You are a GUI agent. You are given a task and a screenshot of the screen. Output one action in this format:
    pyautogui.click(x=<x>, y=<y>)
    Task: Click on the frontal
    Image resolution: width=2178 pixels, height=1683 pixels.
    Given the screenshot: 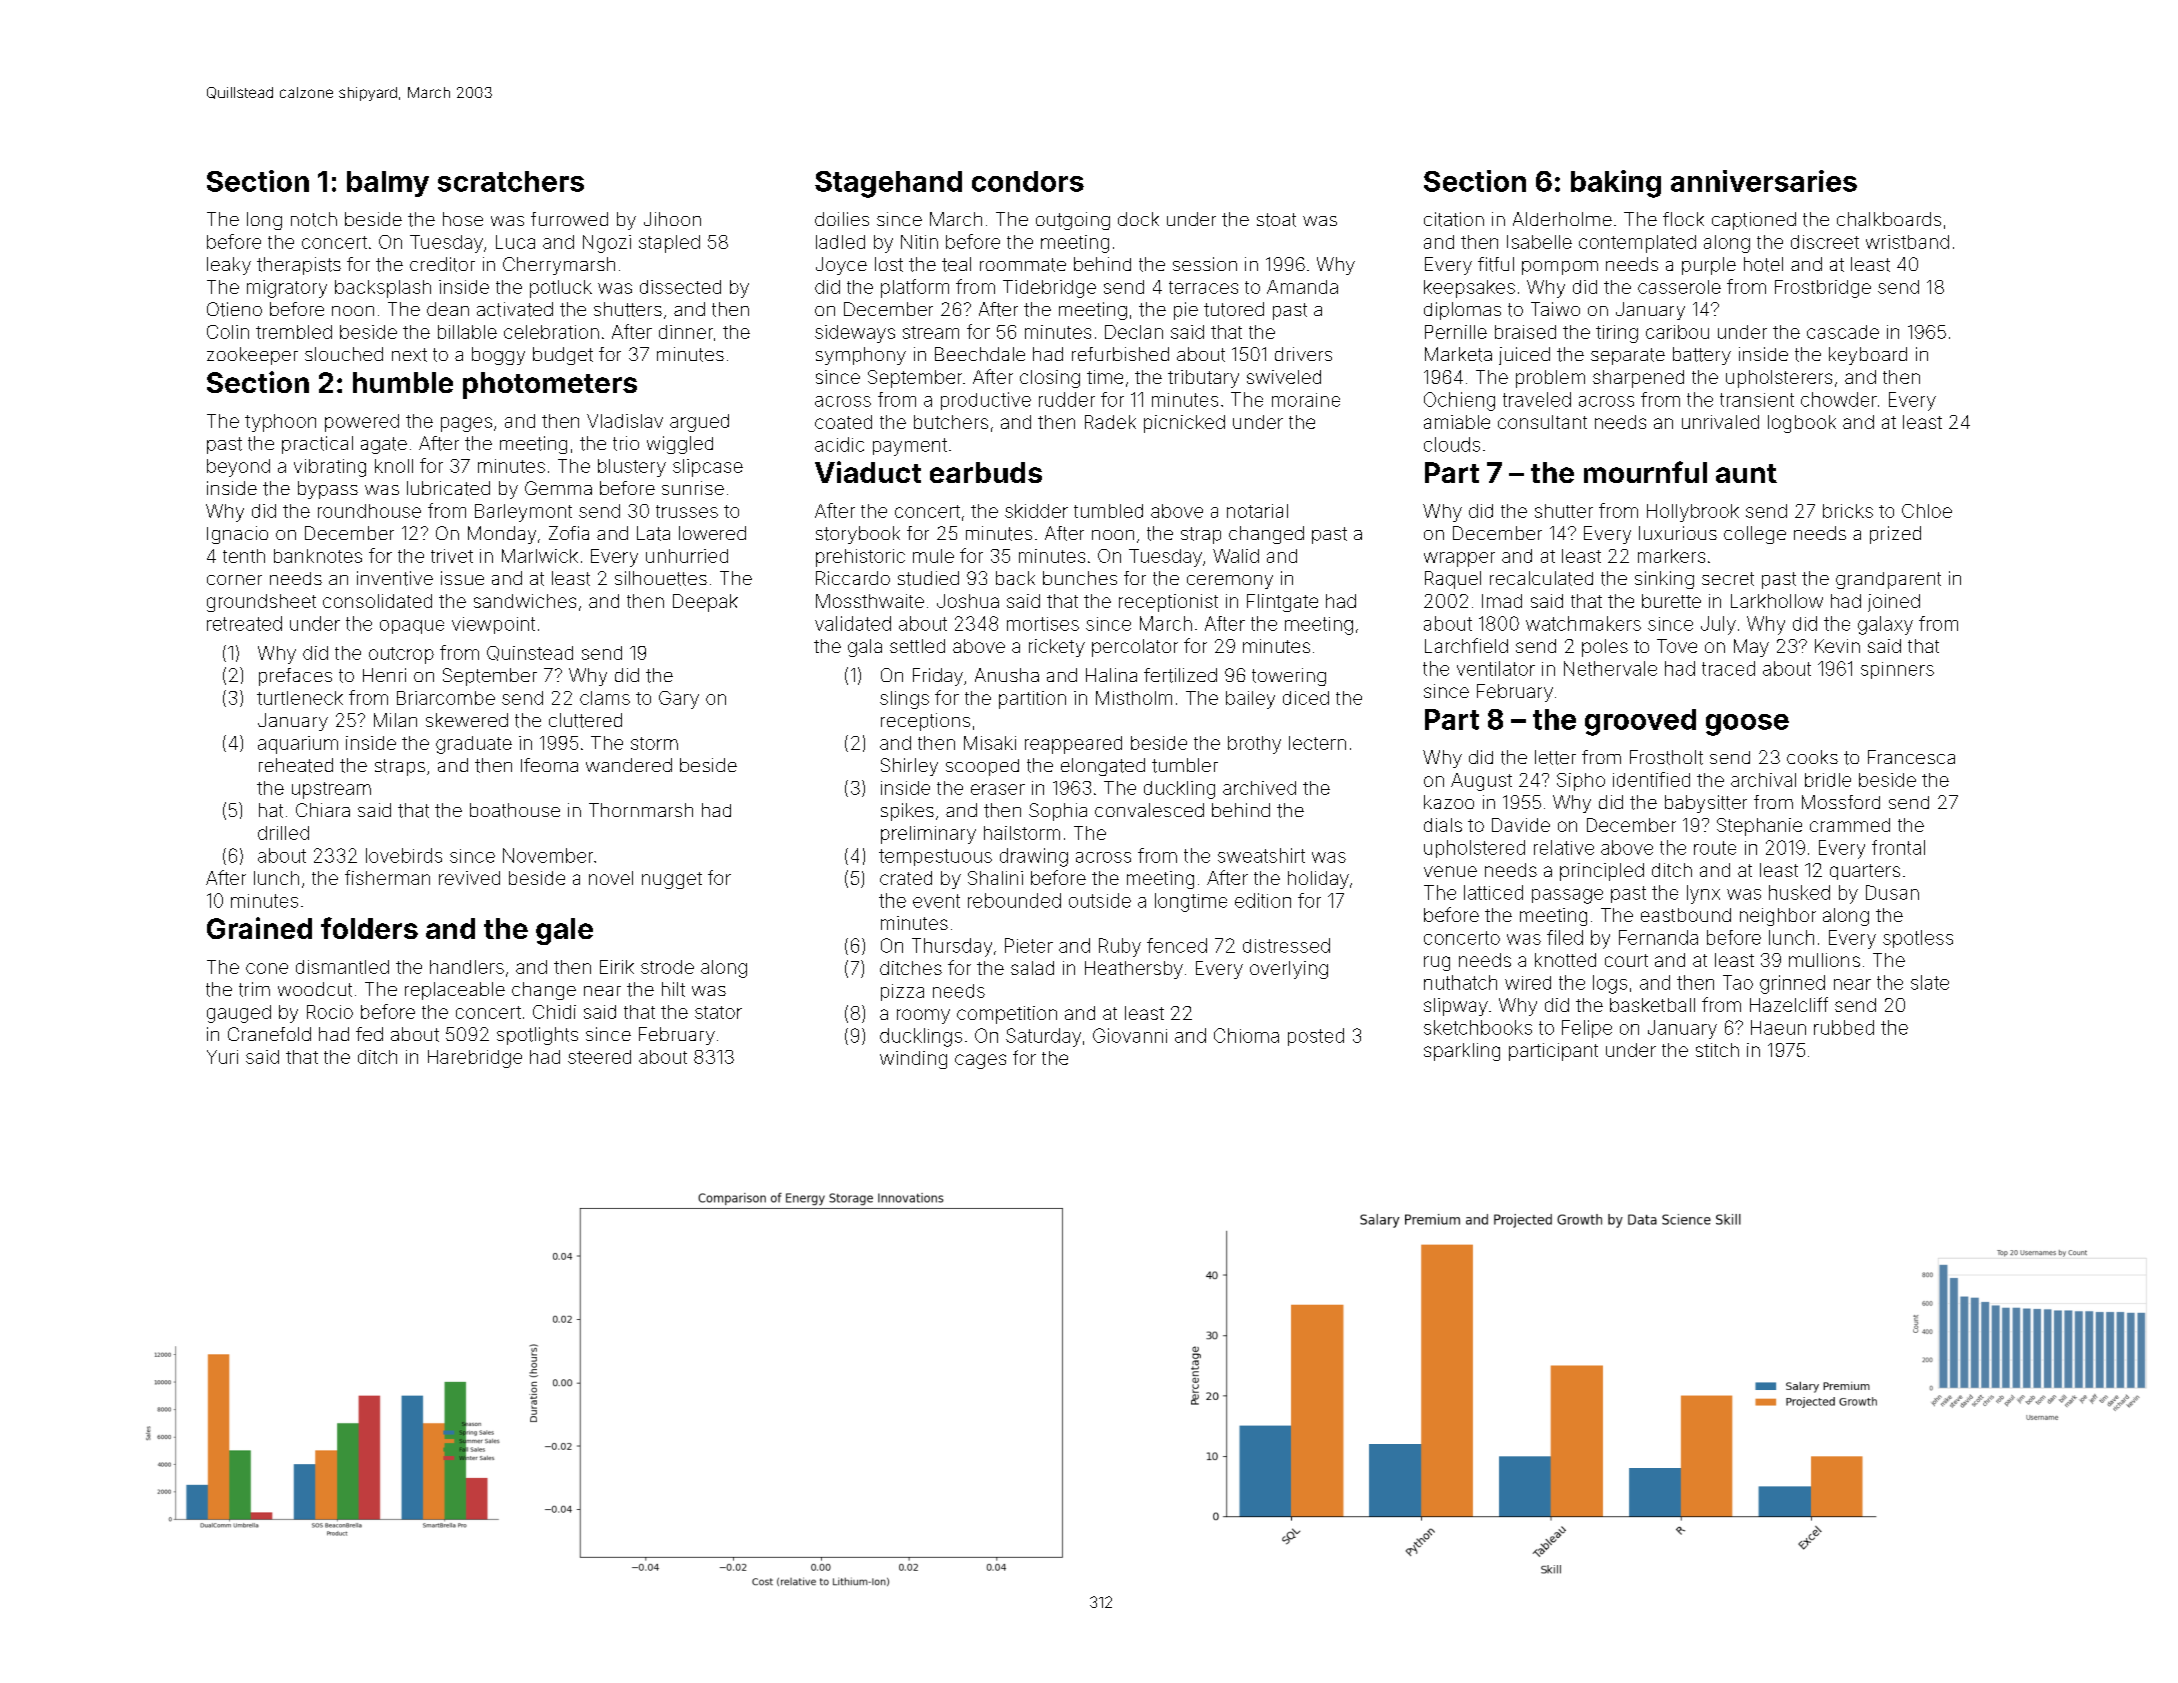 What is the action you would take?
    pyautogui.click(x=1898, y=847)
